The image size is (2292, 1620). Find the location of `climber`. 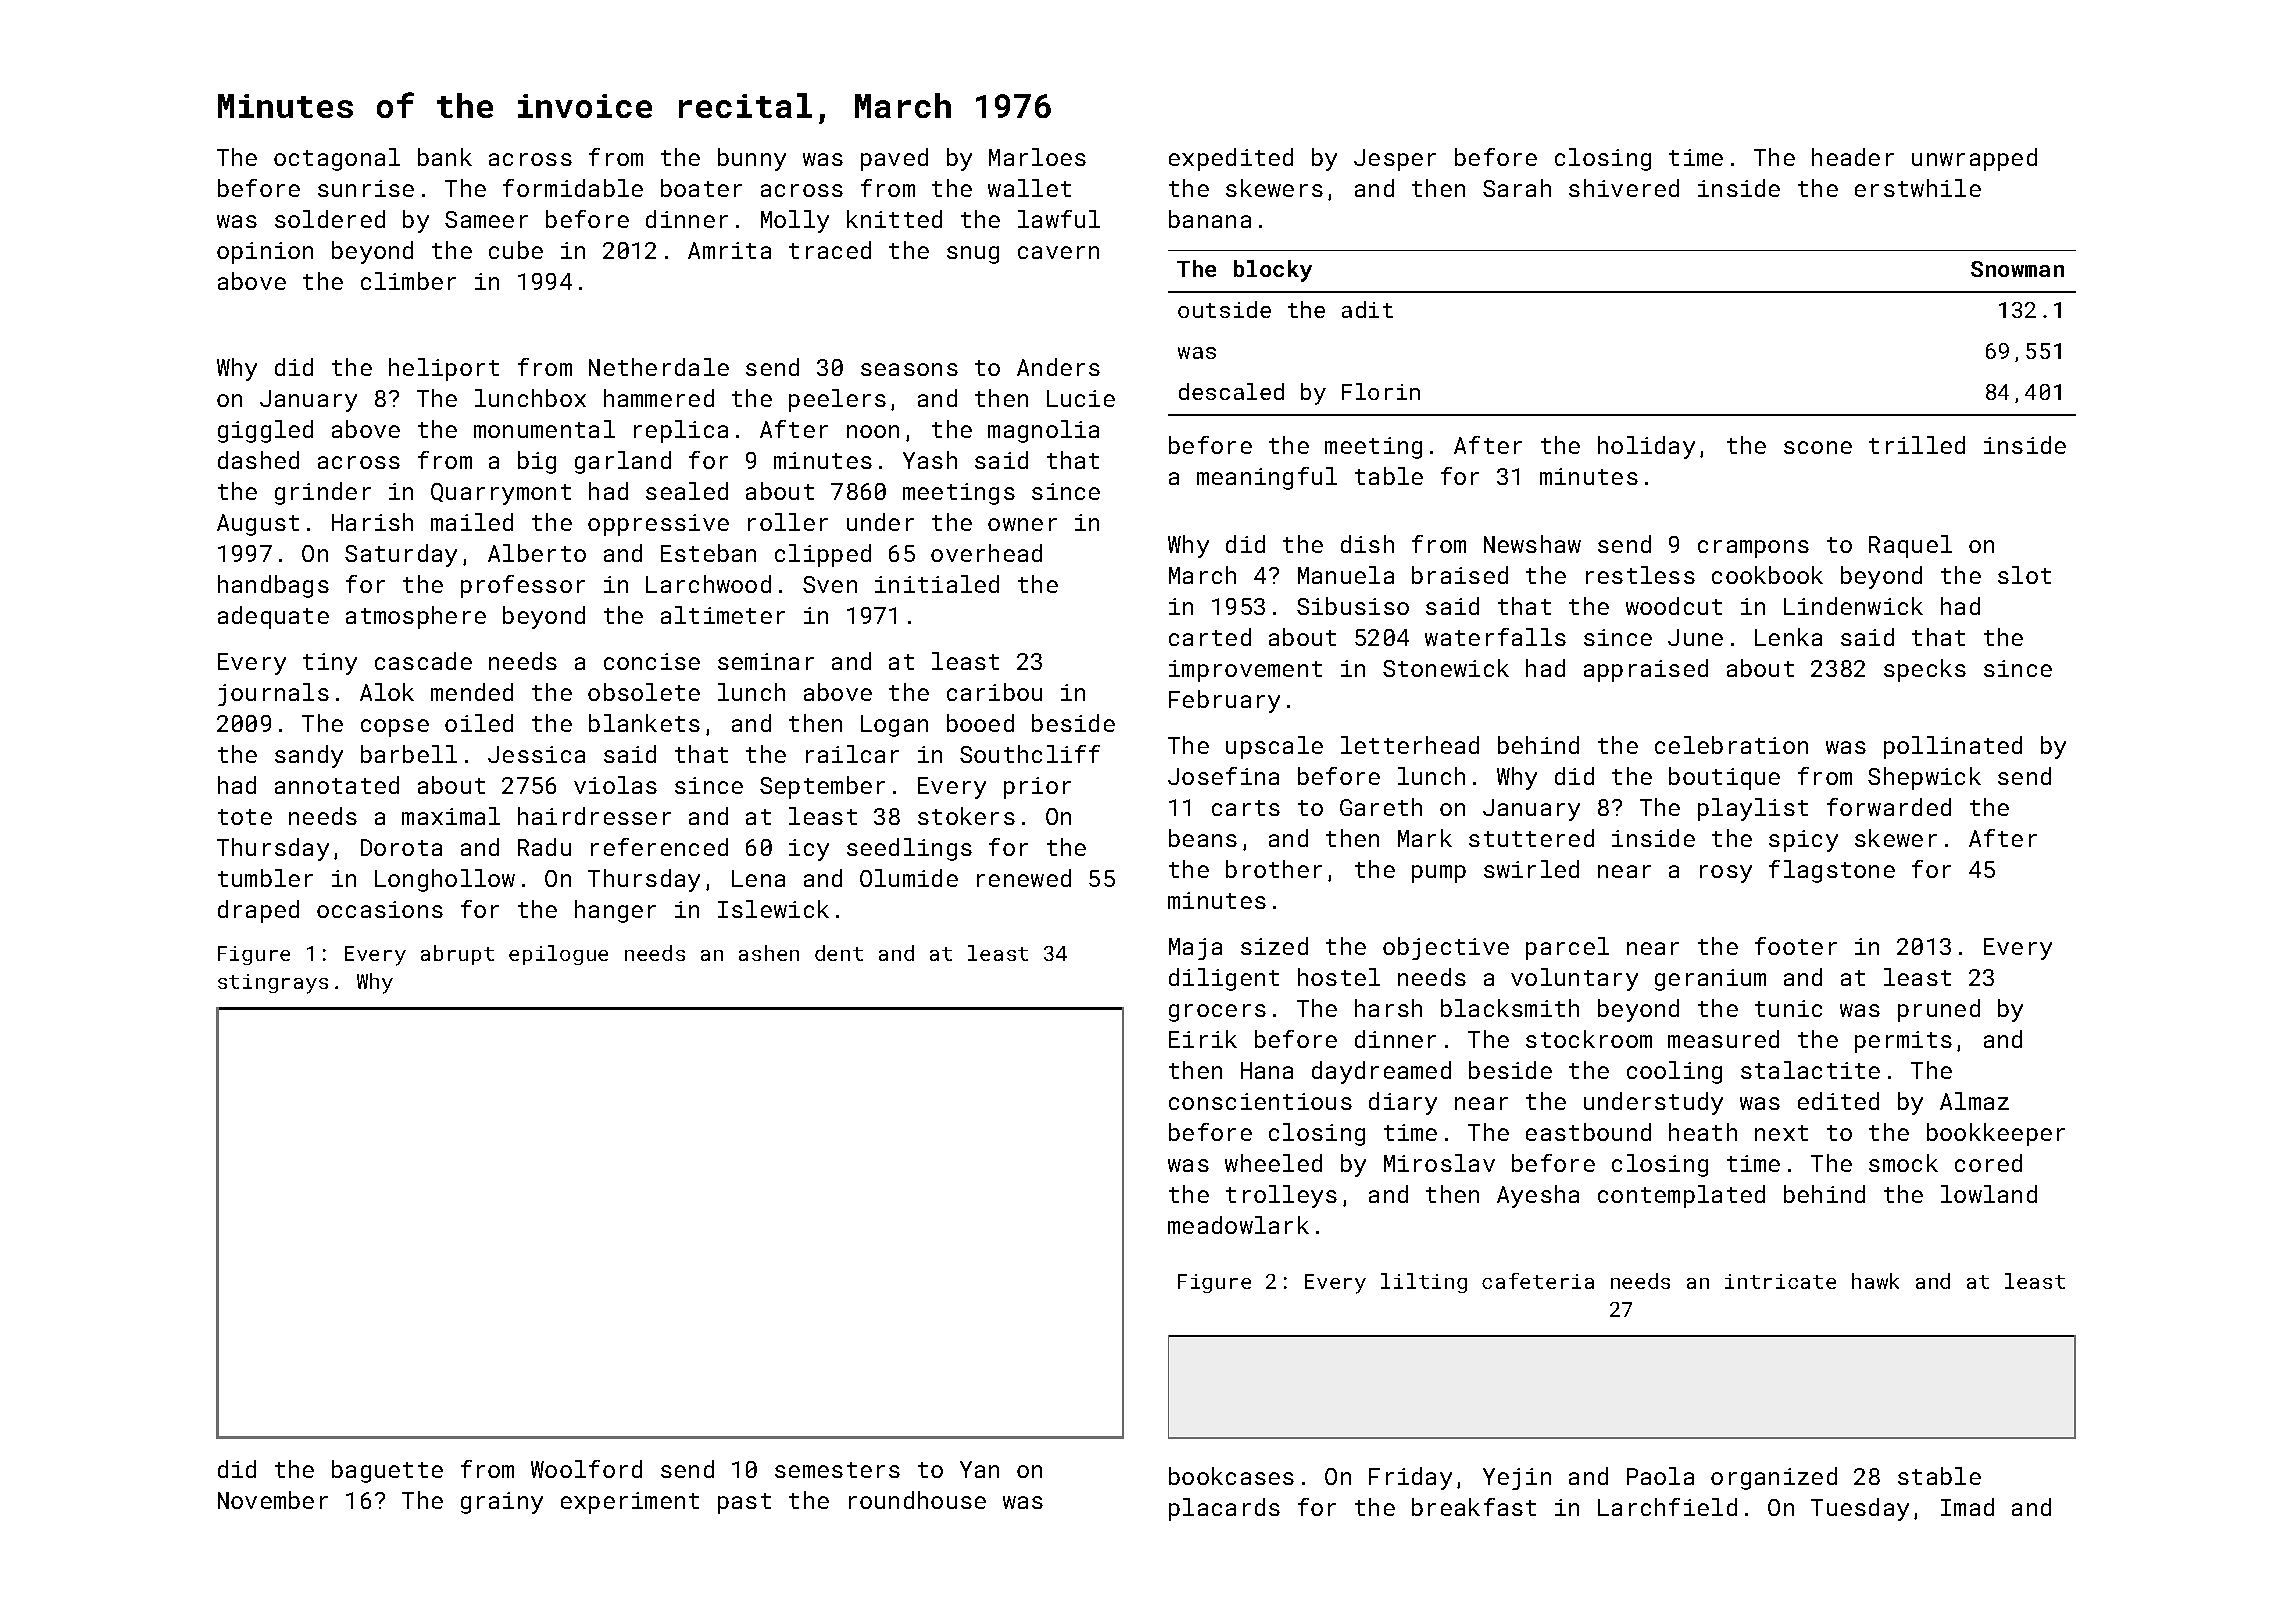

climber is located at coordinates (408, 281).
